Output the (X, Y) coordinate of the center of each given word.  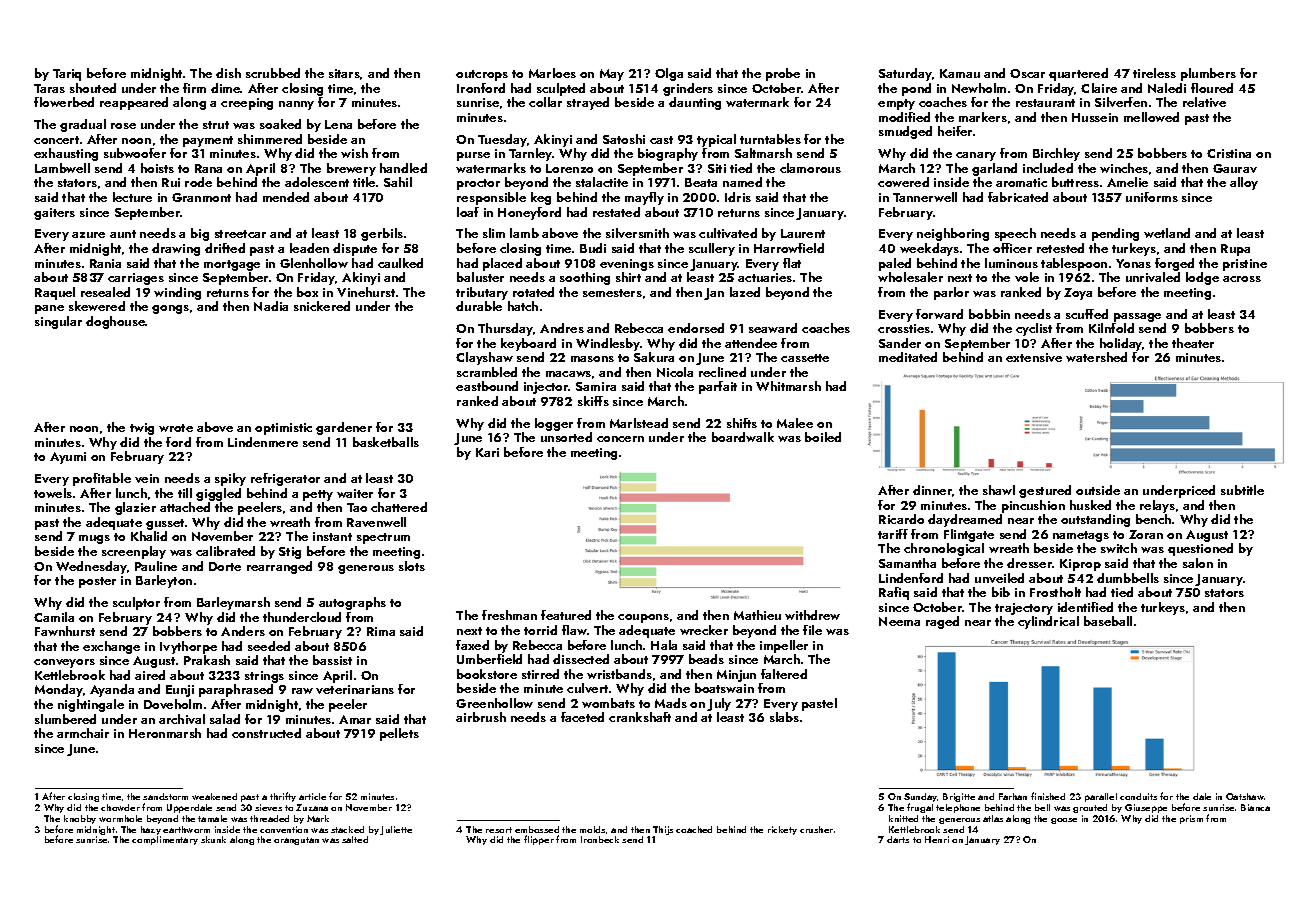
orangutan (296, 841)
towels (53, 493)
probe (783, 74)
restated (616, 212)
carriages (136, 279)
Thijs (663, 830)
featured (566, 615)
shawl (999, 490)
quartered (1078, 74)
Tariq (67, 75)
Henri (937, 839)
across (1242, 279)
